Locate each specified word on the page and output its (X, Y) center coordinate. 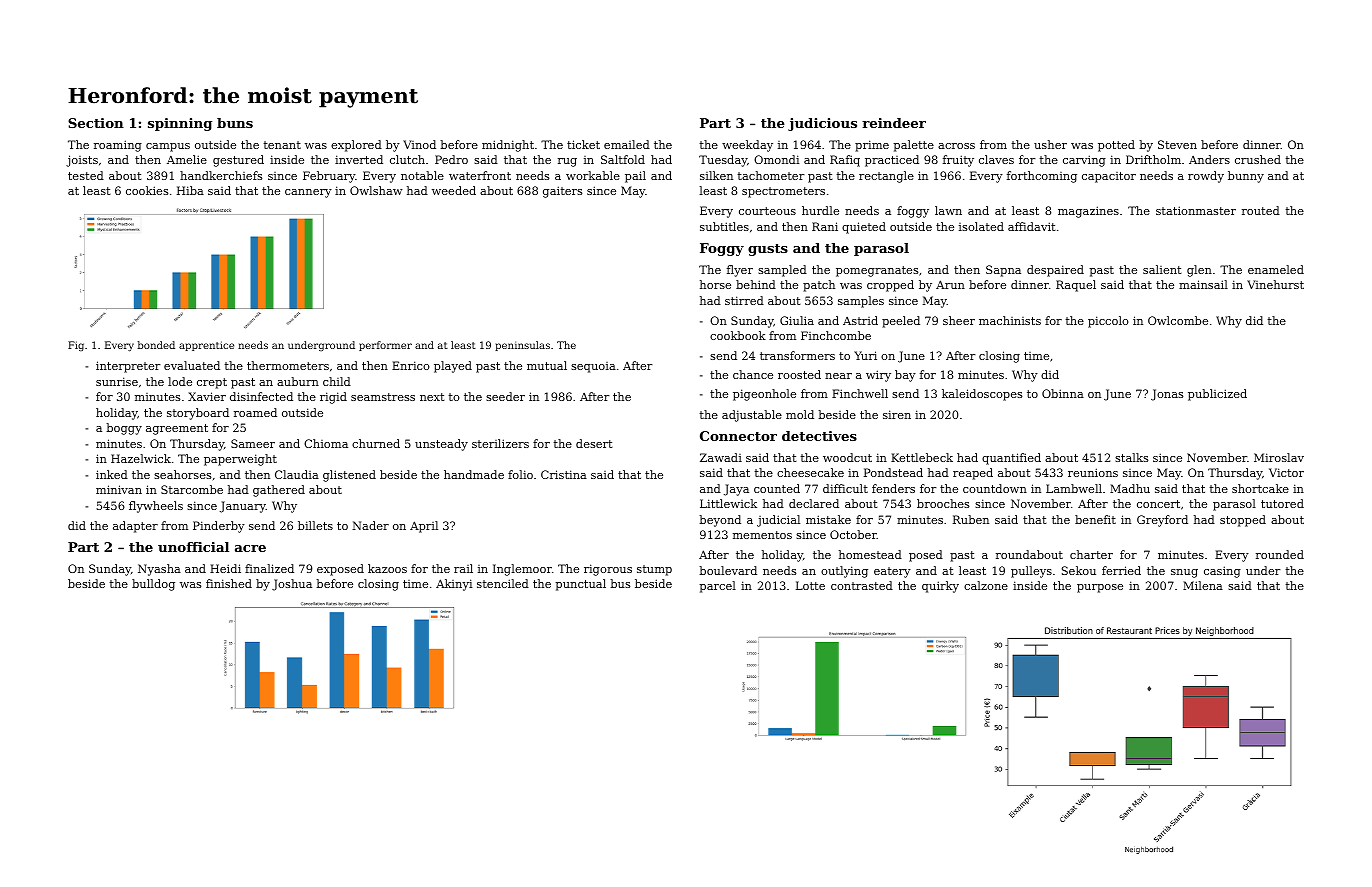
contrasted (862, 585)
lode (180, 381)
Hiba (190, 190)
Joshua (292, 585)
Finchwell (860, 393)
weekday (747, 146)
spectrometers (783, 192)
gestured (238, 161)
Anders (1209, 159)
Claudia (297, 474)
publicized (1217, 395)
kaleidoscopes (982, 395)
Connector (738, 436)
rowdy (1206, 177)
